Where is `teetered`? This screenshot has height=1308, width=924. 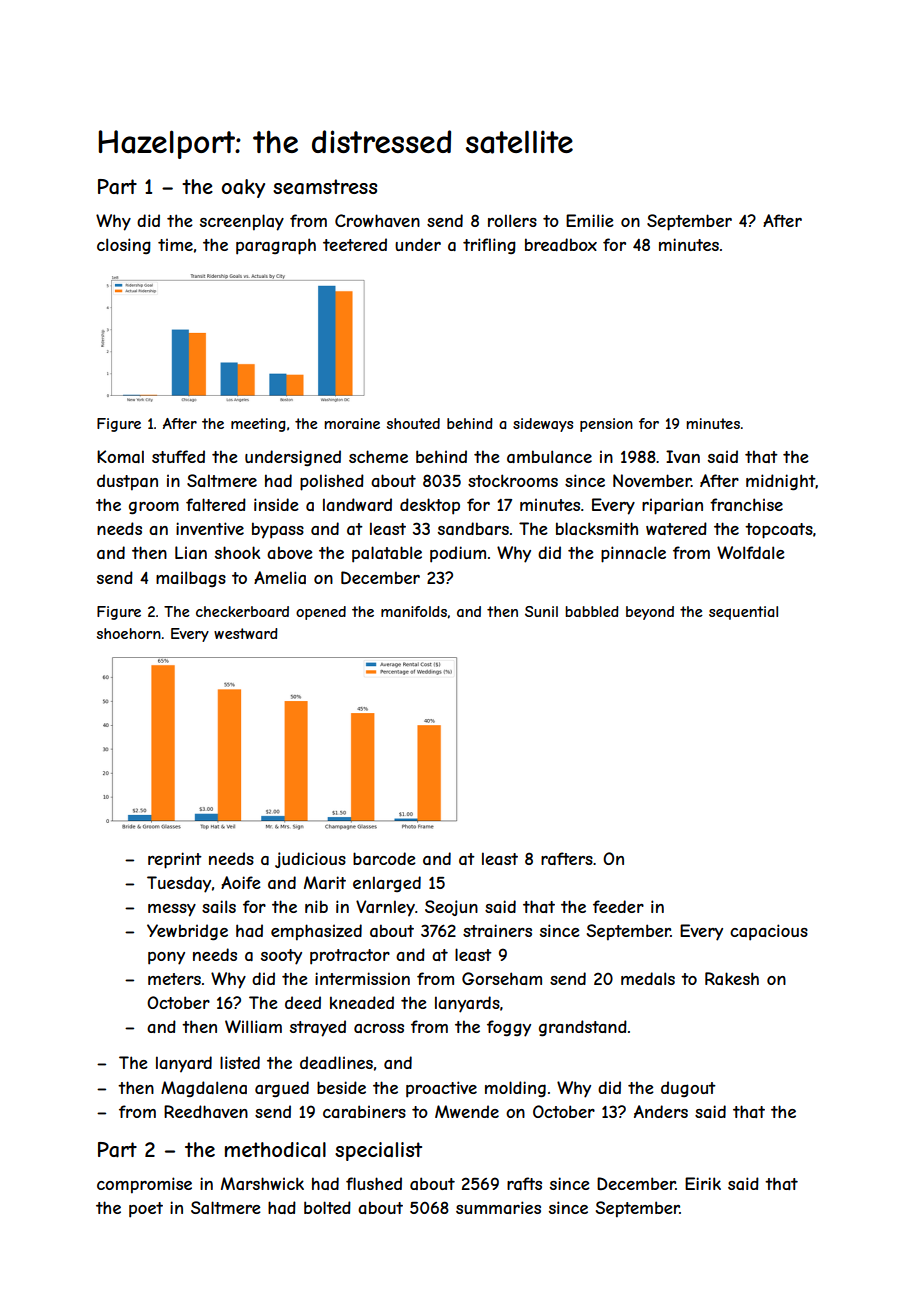
teetered is located at coordinates (355, 244).
